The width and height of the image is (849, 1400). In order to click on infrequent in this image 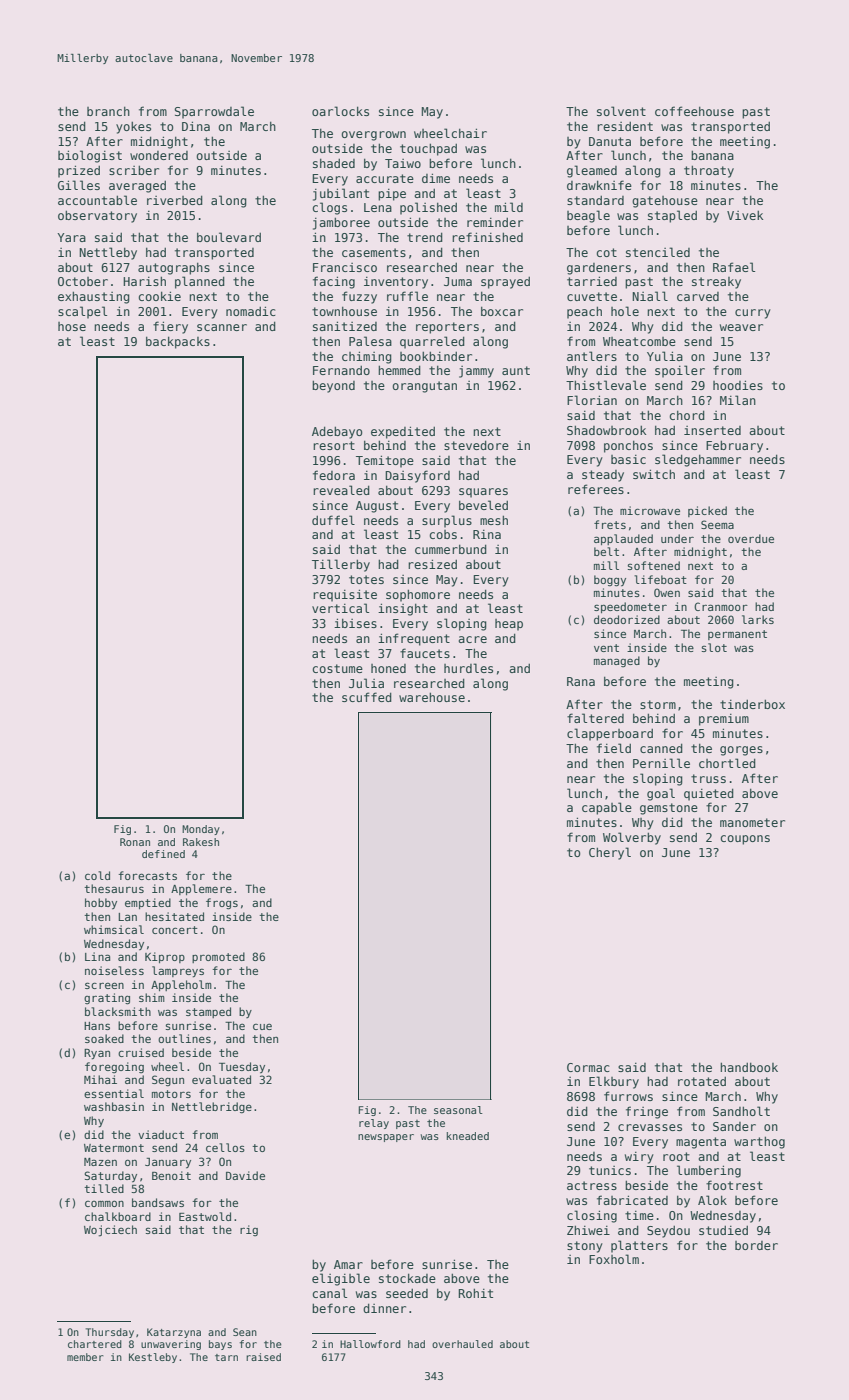, I will do `click(414, 639)`.
